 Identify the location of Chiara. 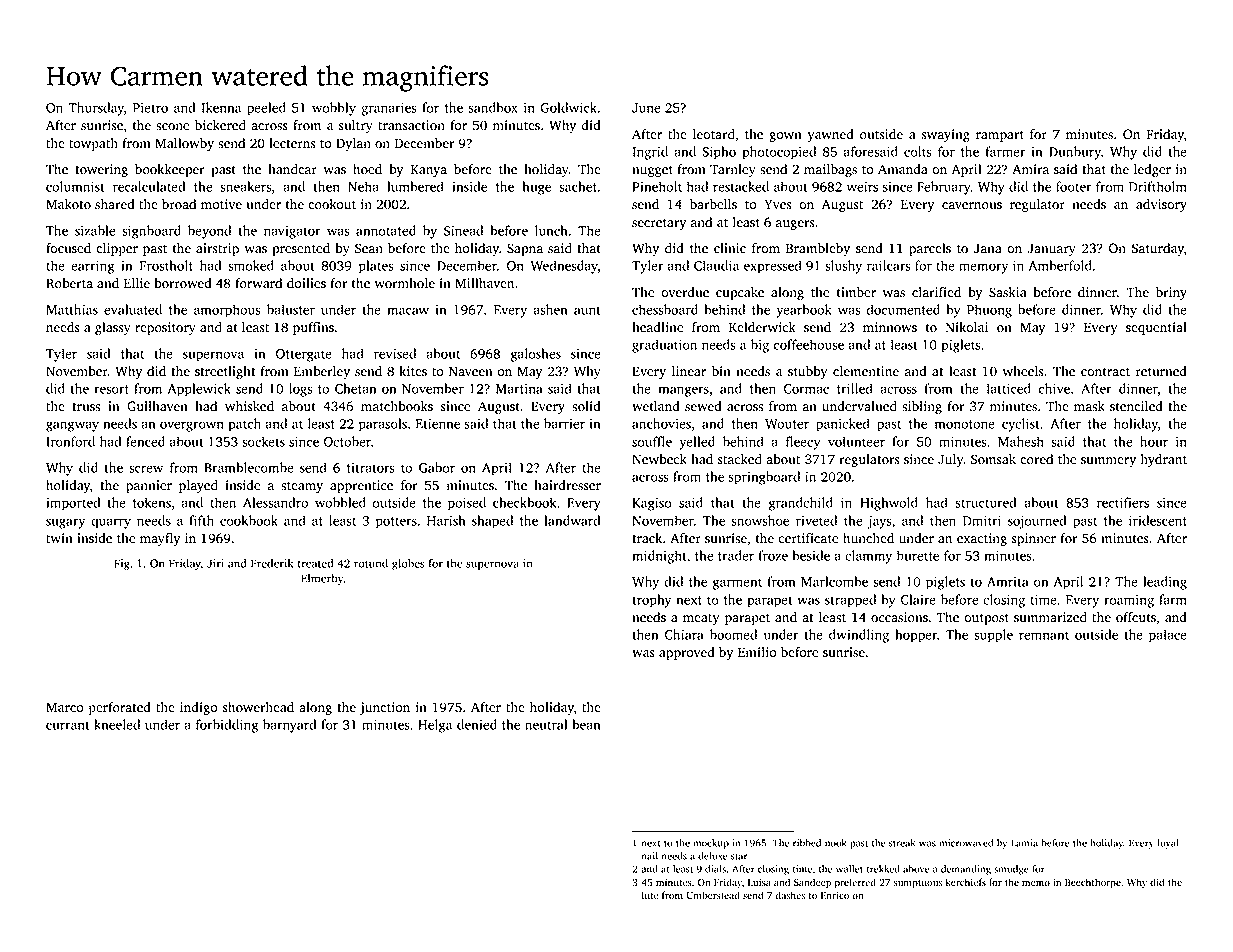
(684, 634).
